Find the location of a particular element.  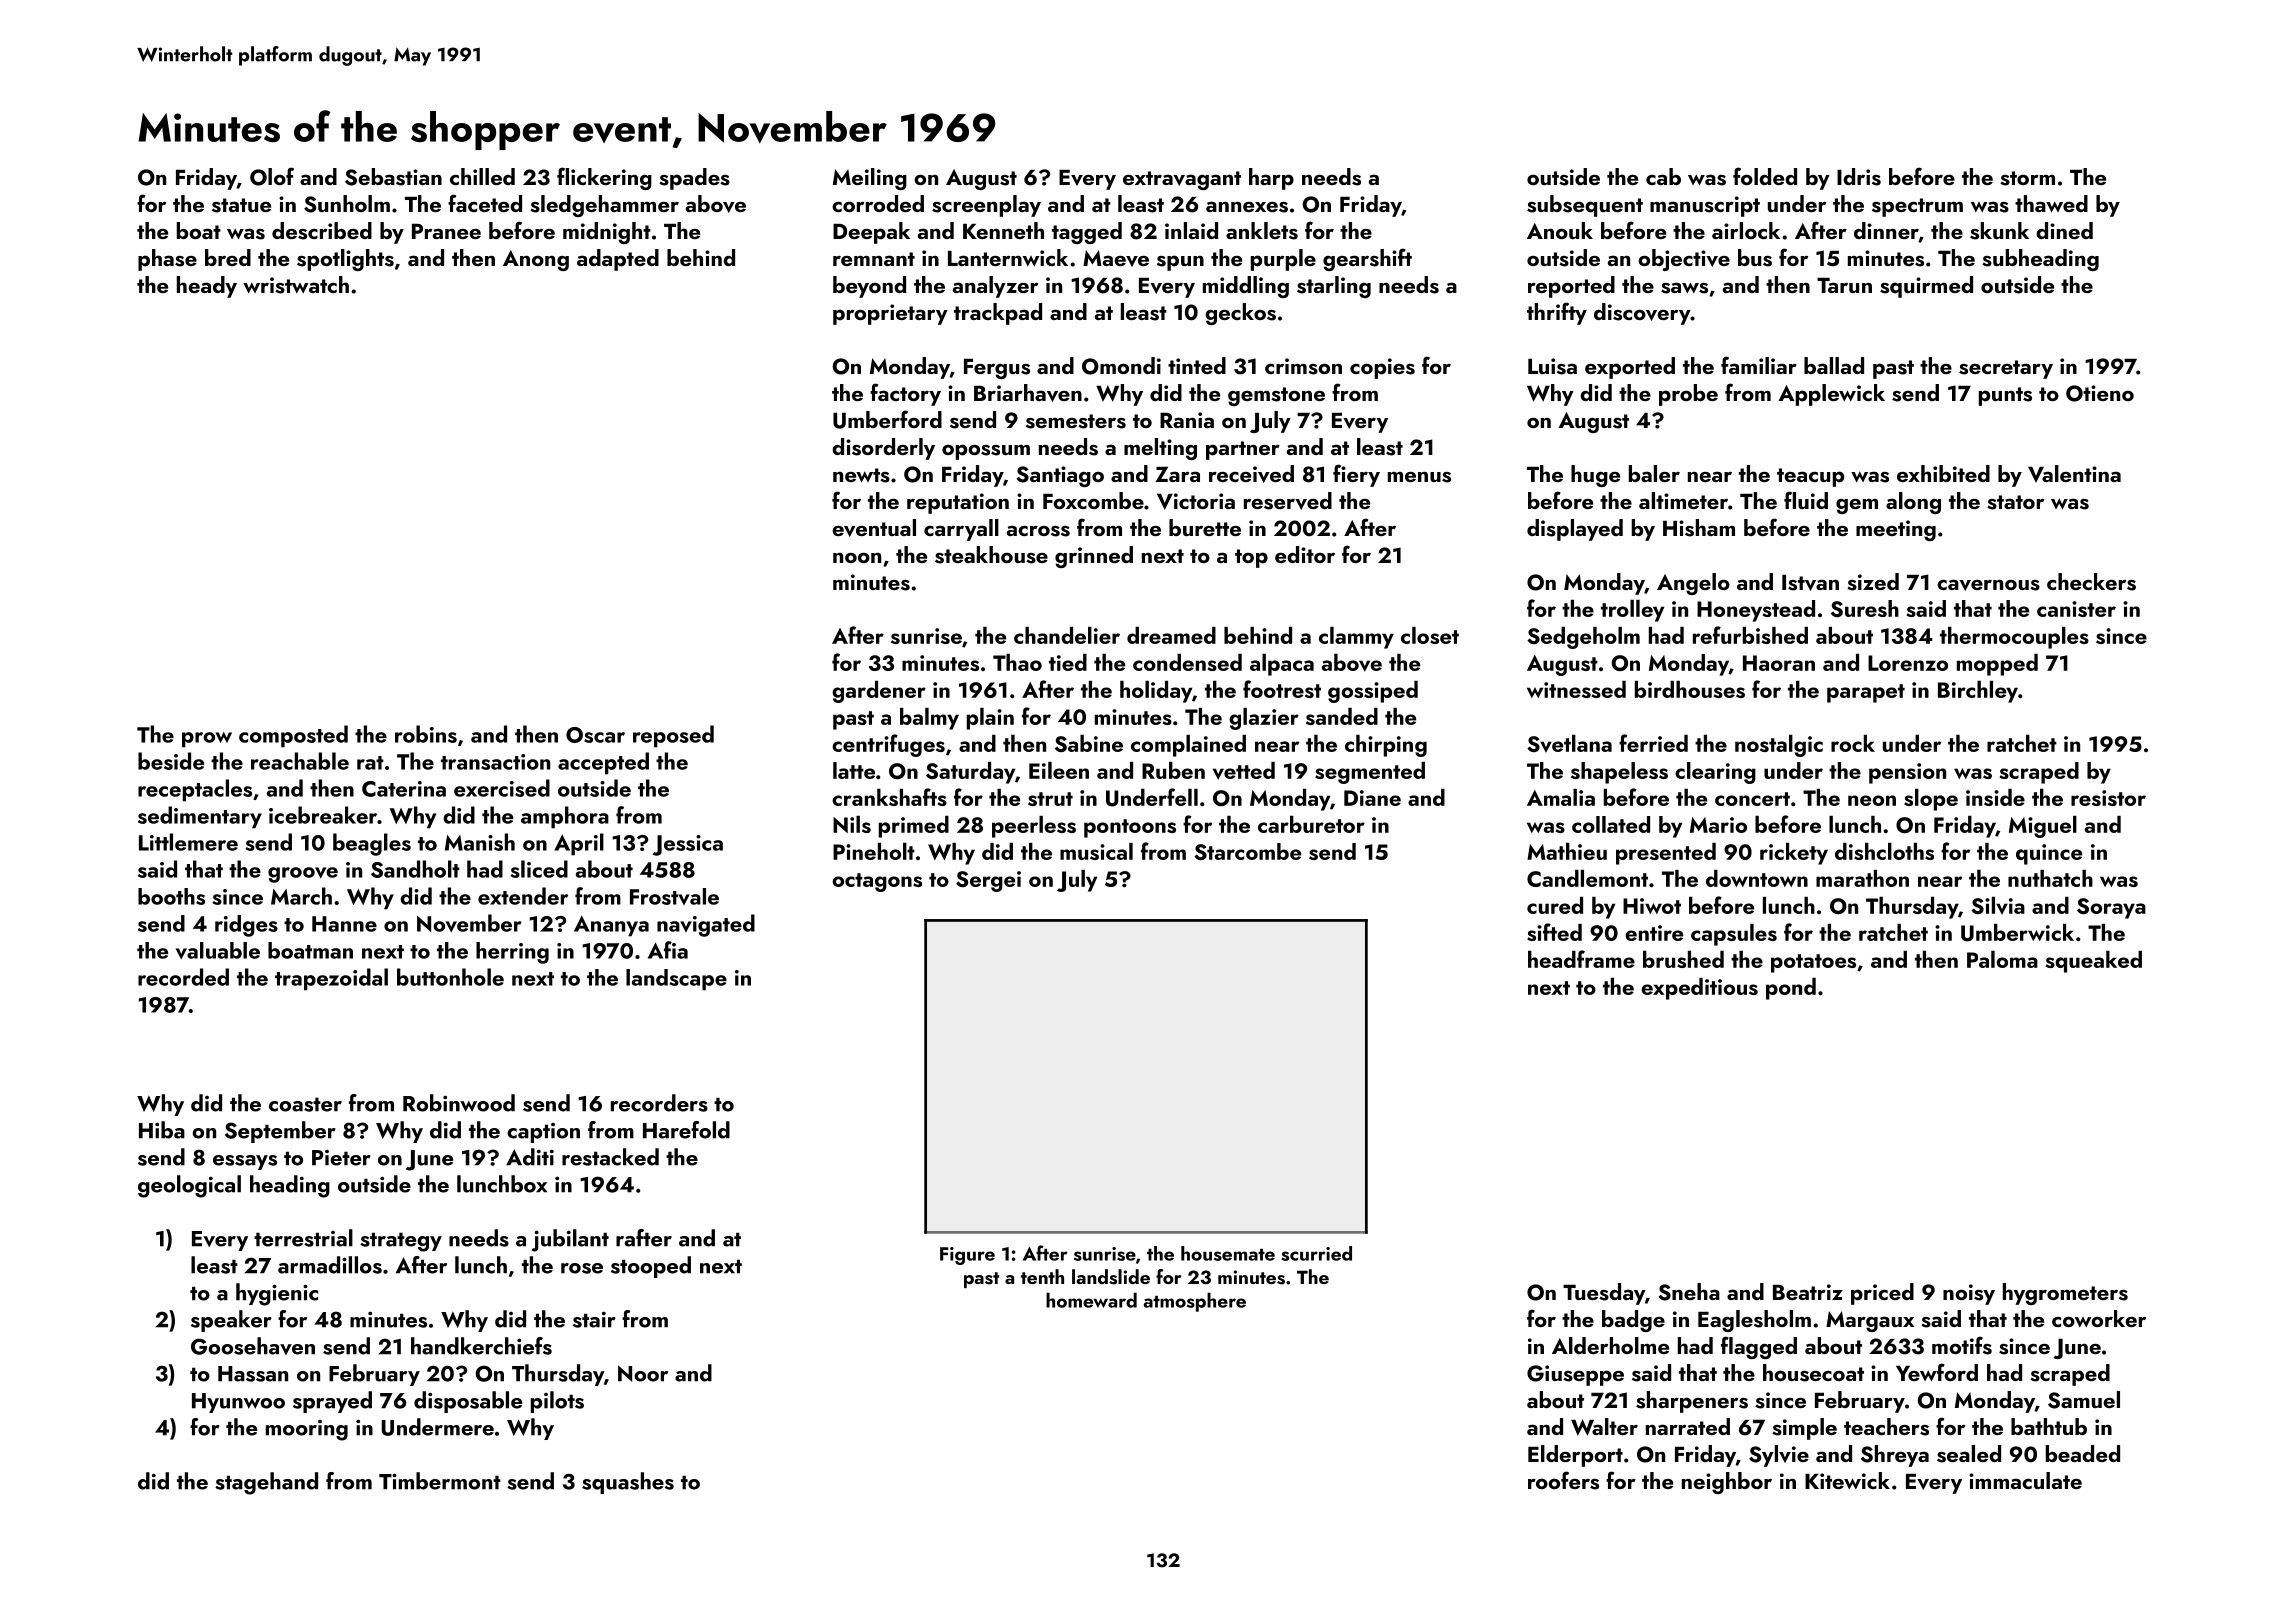

prow is located at coordinates (207, 740).
